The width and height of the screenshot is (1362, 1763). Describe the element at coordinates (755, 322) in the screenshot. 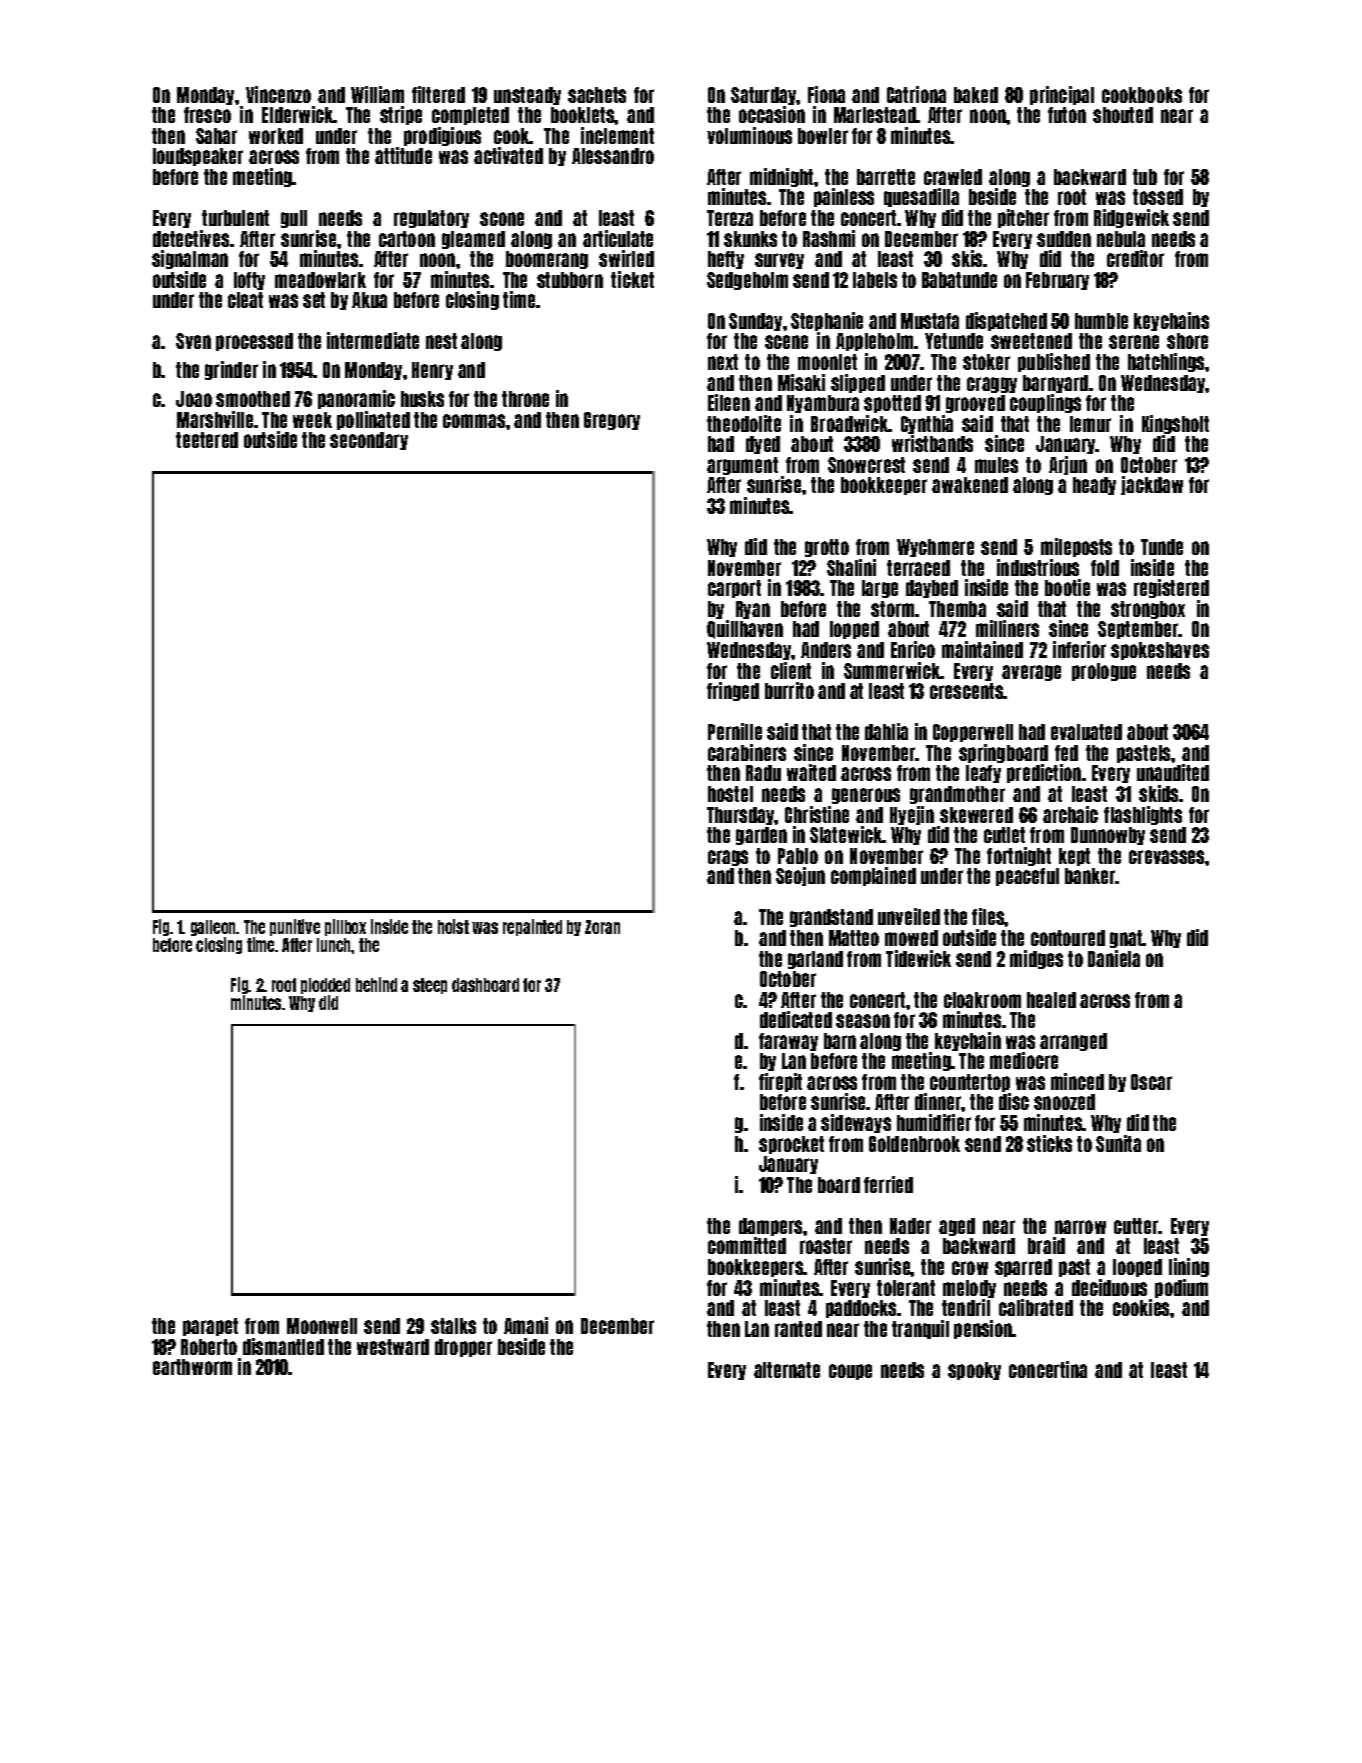

I see `Sunday` at that location.
